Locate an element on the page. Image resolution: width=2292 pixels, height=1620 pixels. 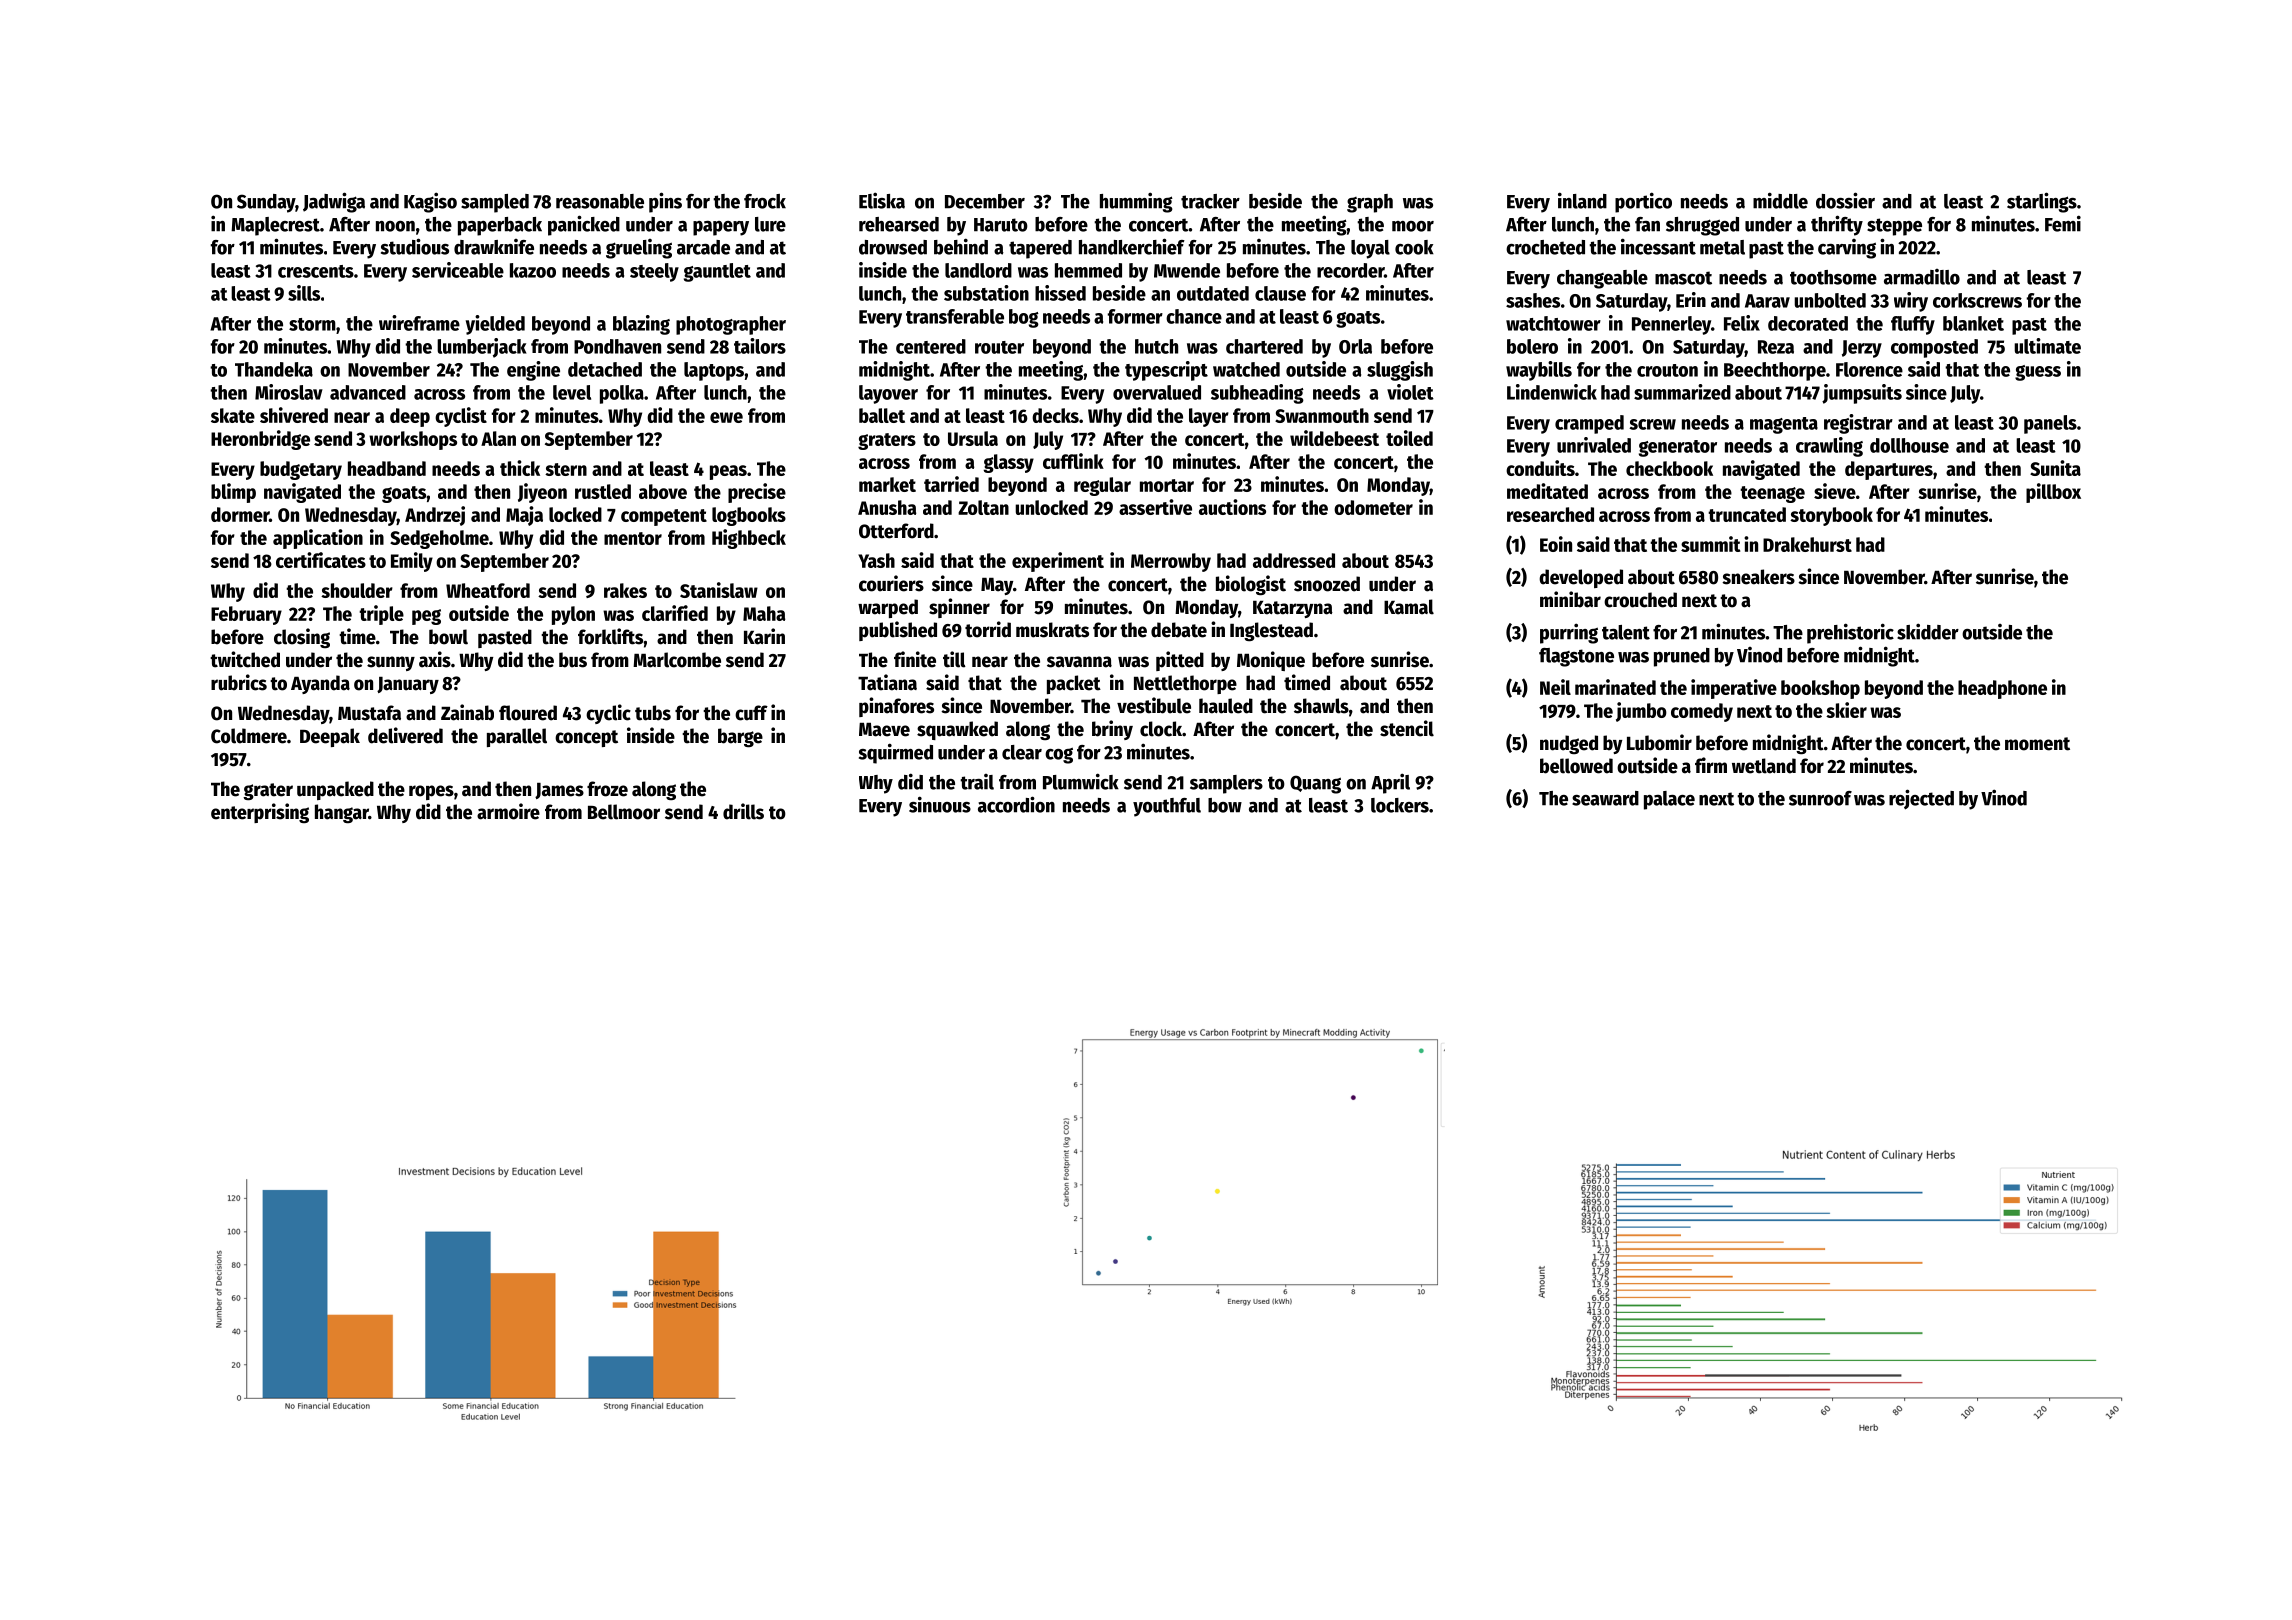
hemmed is located at coordinates (1088, 270).
